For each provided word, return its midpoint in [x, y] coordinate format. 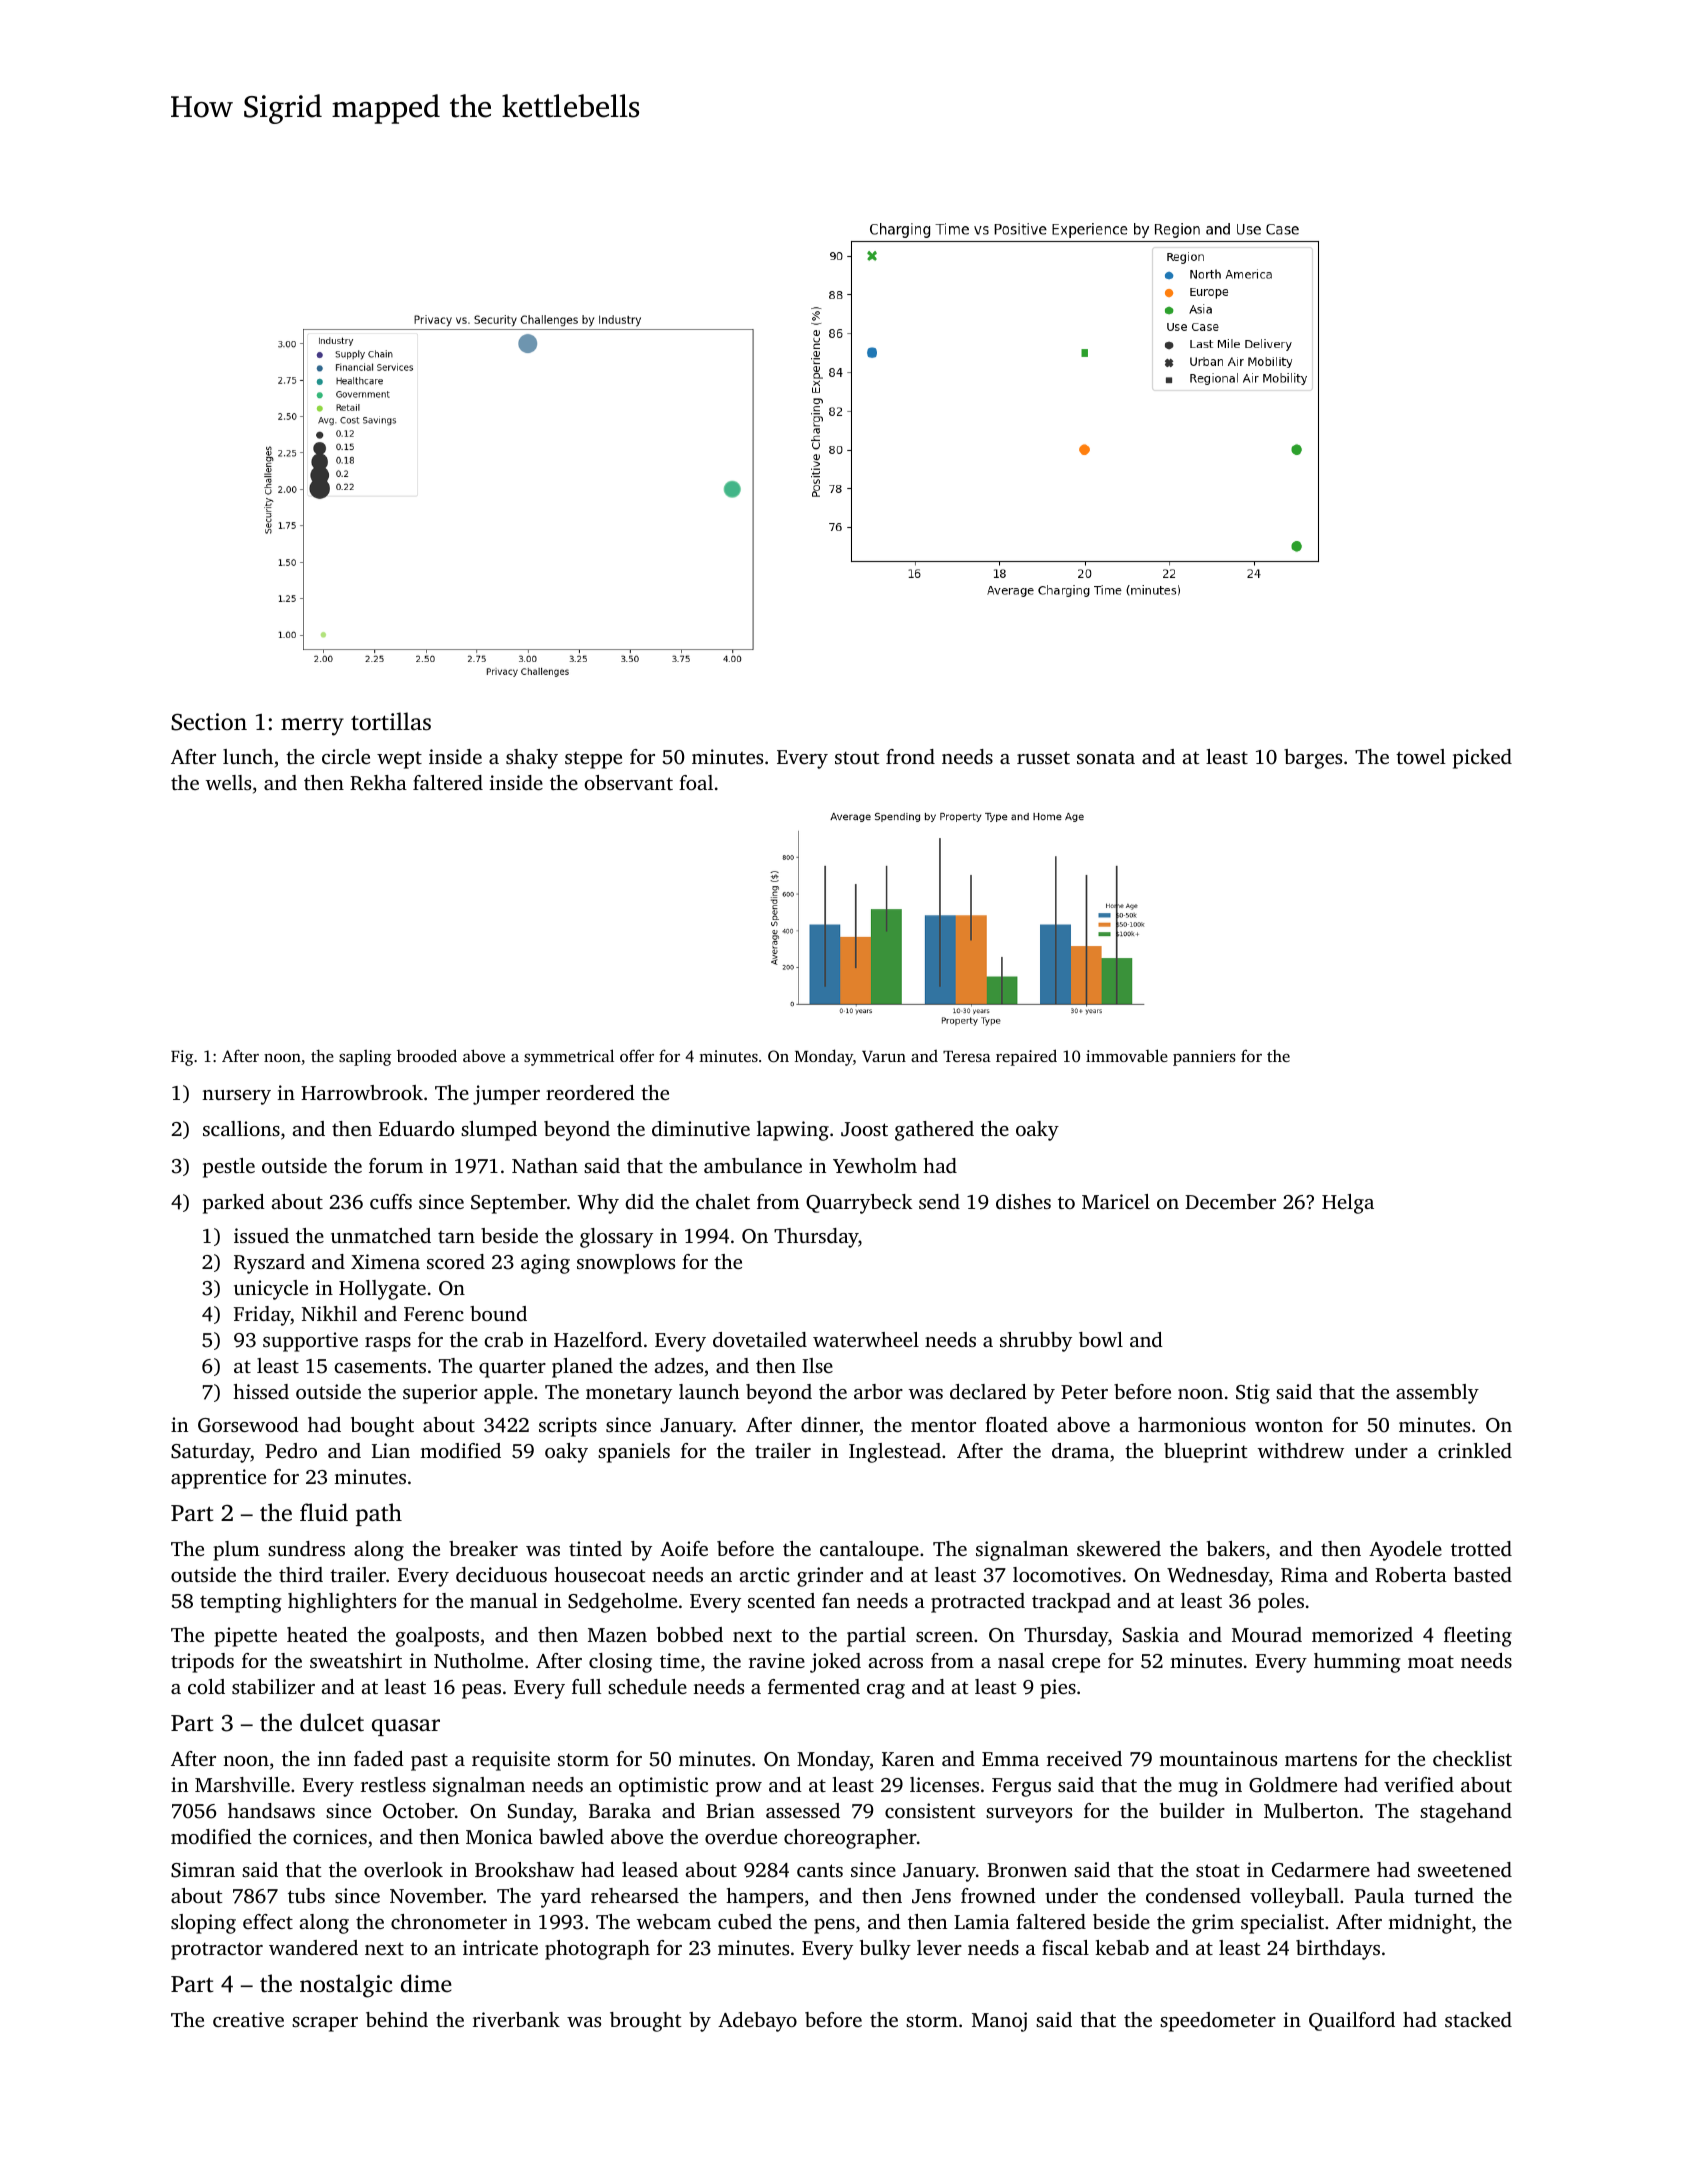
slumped [499, 1131]
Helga [1348, 1204]
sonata [1106, 757]
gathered [934, 1131]
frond [910, 756]
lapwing [793, 1131]
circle [346, 756]
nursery [236, 1097]
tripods [202, 1663]
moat [1431, 1662]
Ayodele [1405, 1551]
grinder [830, 1577]
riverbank [516, 2019]
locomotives [1067, 1574]
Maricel [1116, 1201]
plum [236, 1551]
